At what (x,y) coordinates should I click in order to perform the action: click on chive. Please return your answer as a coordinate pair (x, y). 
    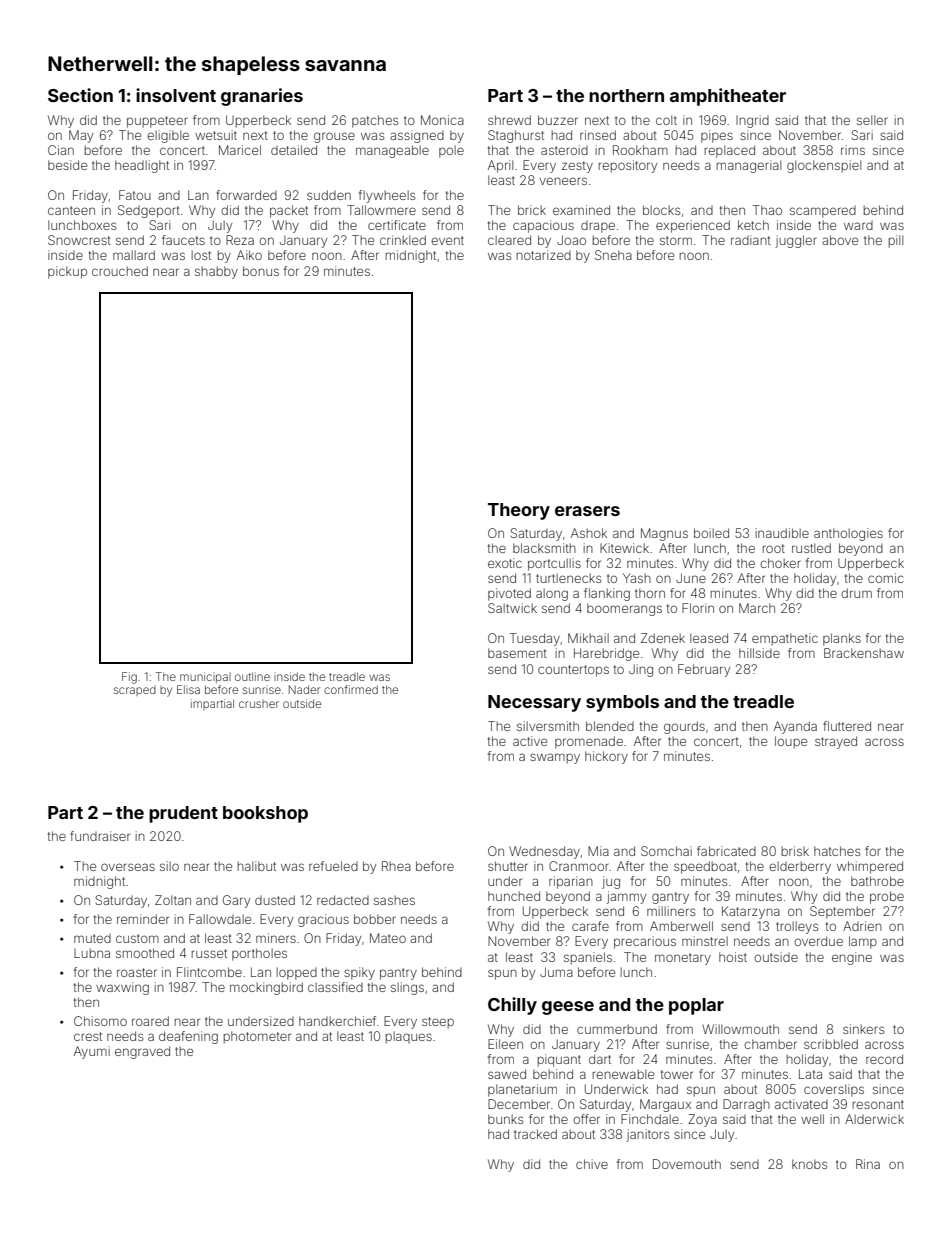
    Looking at the image, I should click on (592, 1164).
